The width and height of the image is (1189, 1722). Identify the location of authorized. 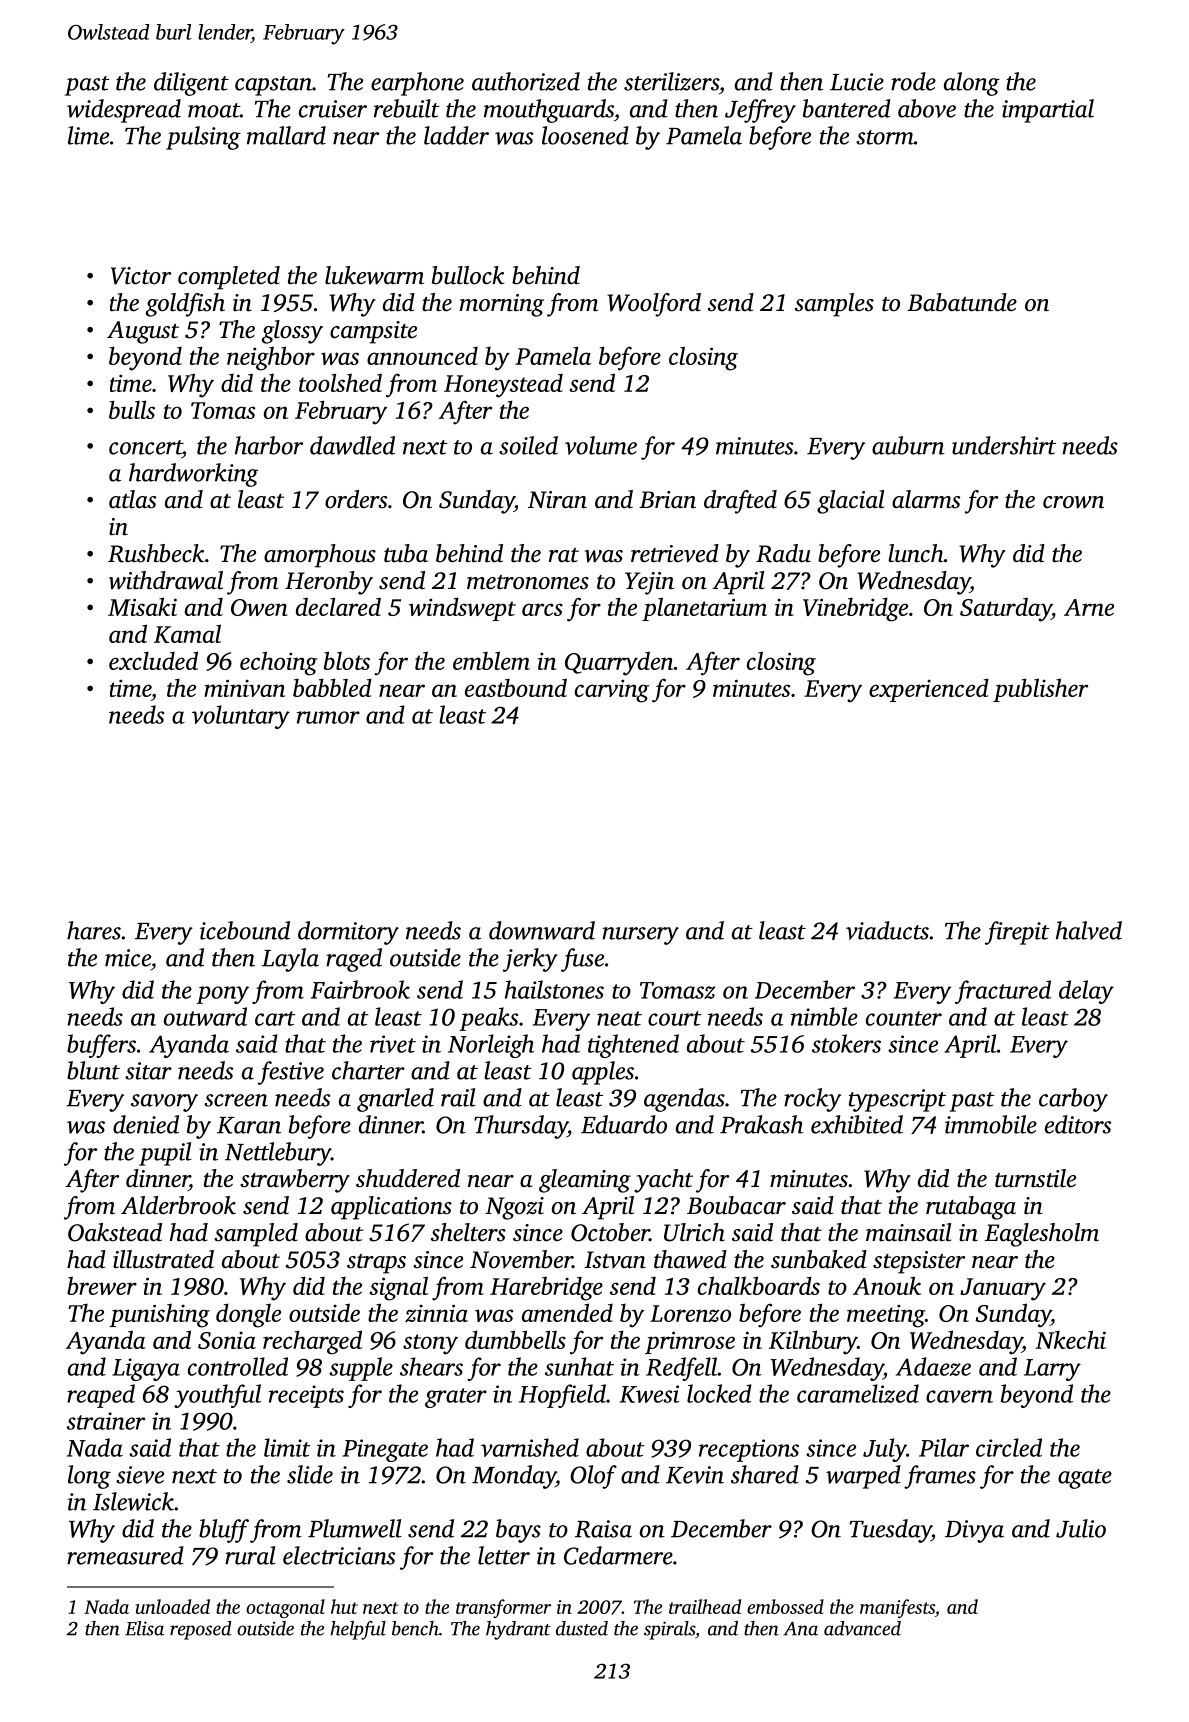
(526, 81).
